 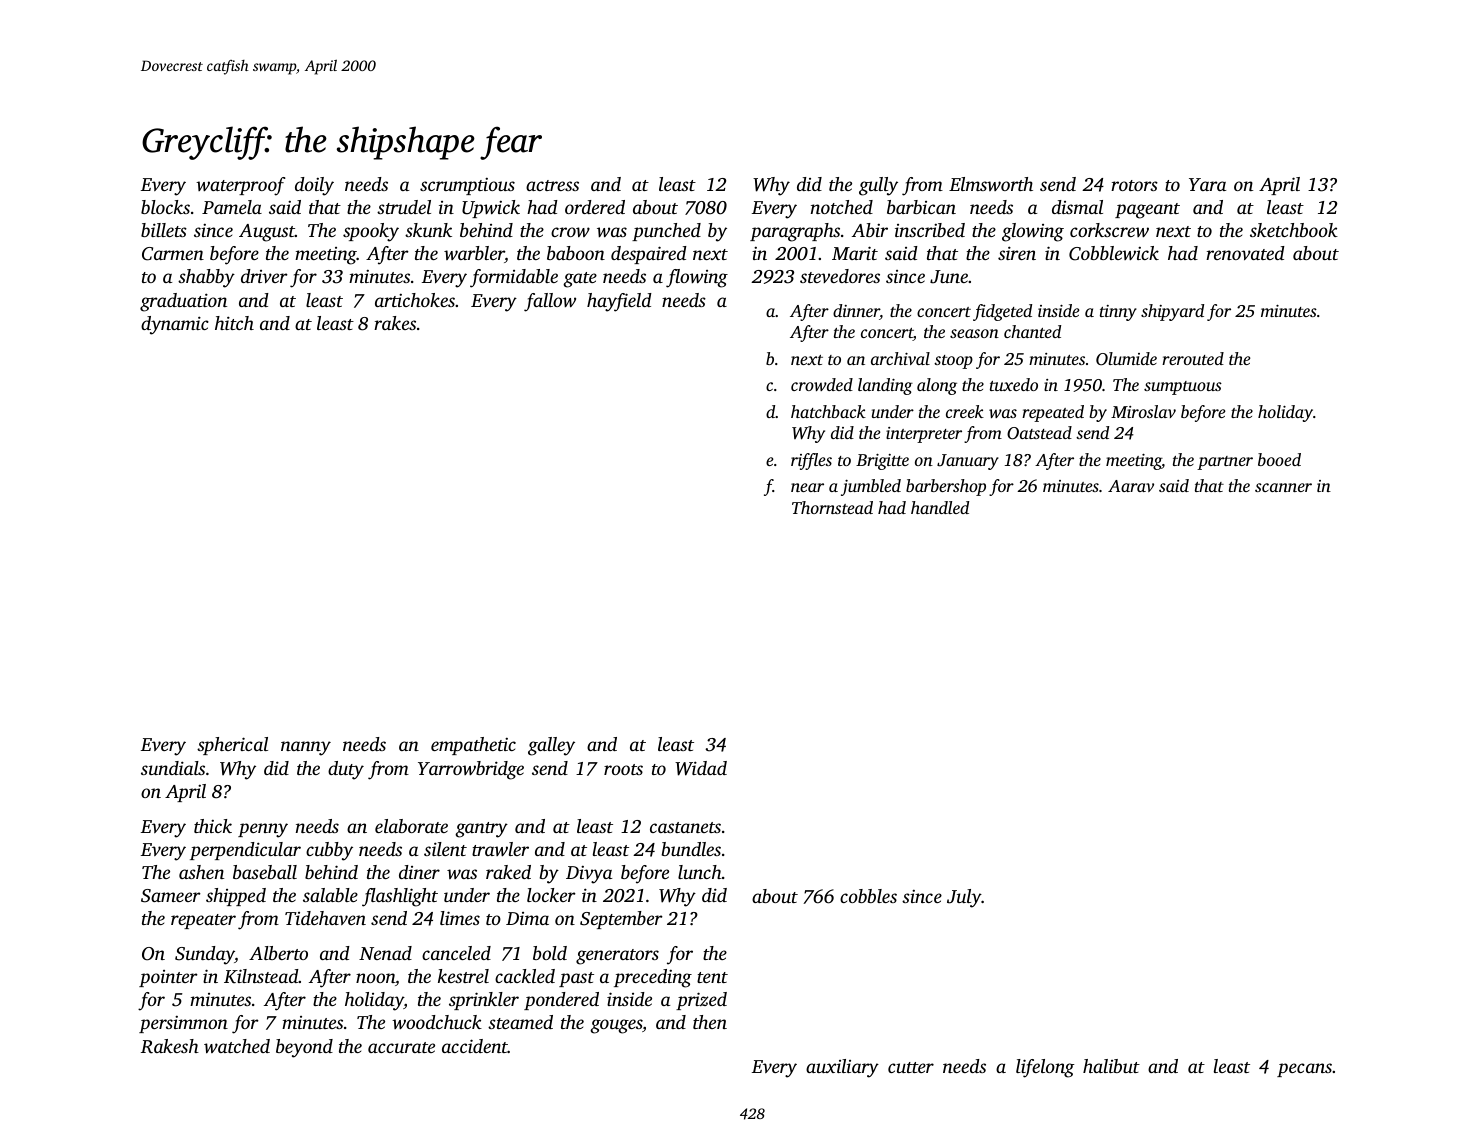 I want to click on empathetic, so click(x=473, y=746).
